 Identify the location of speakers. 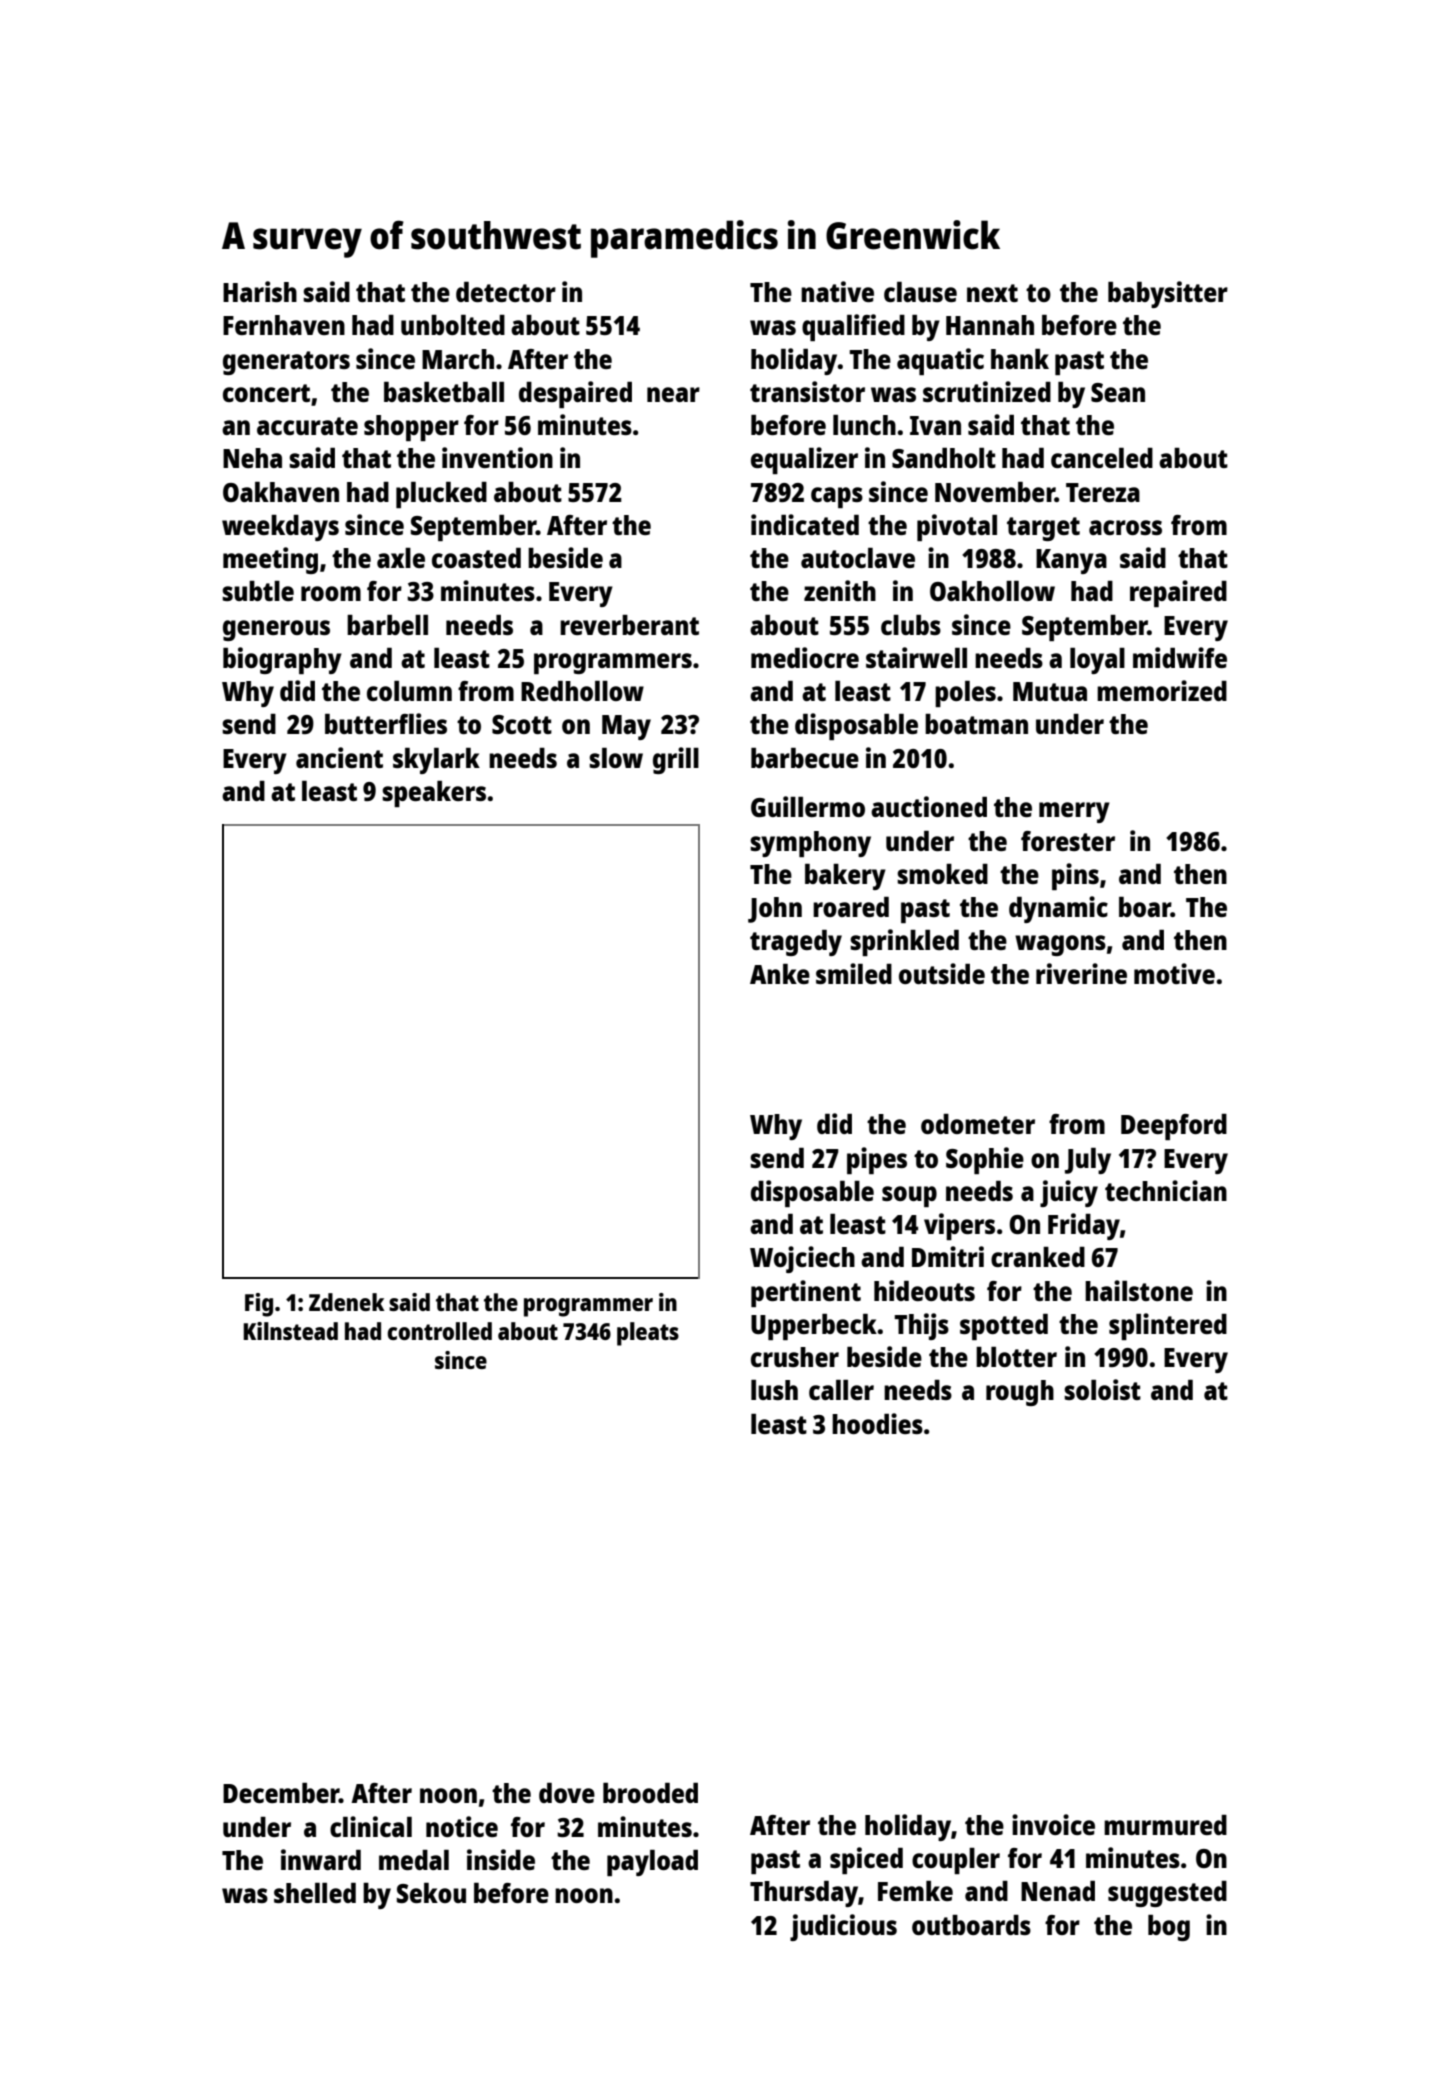
(434, 794).
